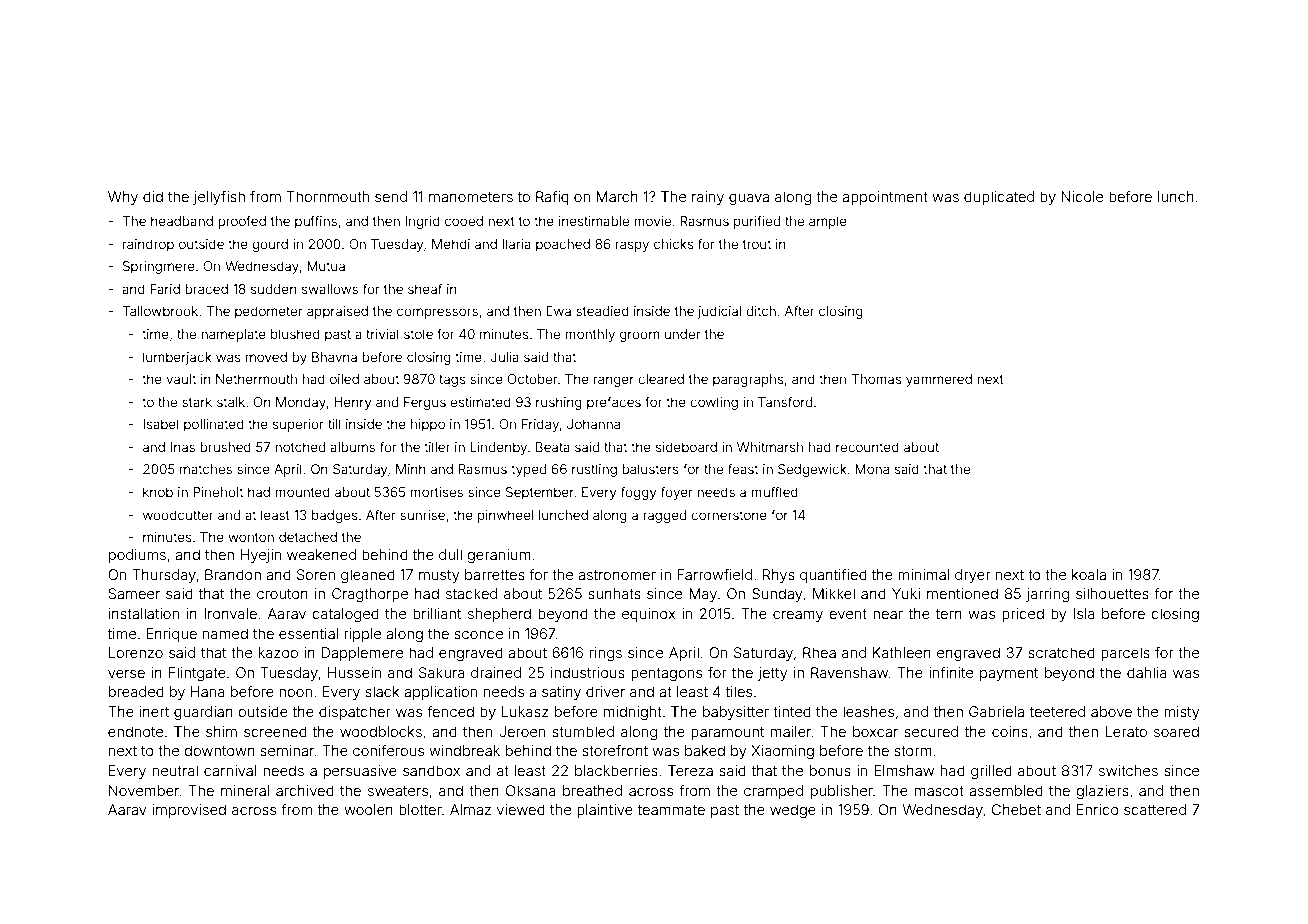 The image size is (1308, 924). What do you see at coordinates (605, 811) in the page?
I see `plaintive` at bounding box center [605, 811].
